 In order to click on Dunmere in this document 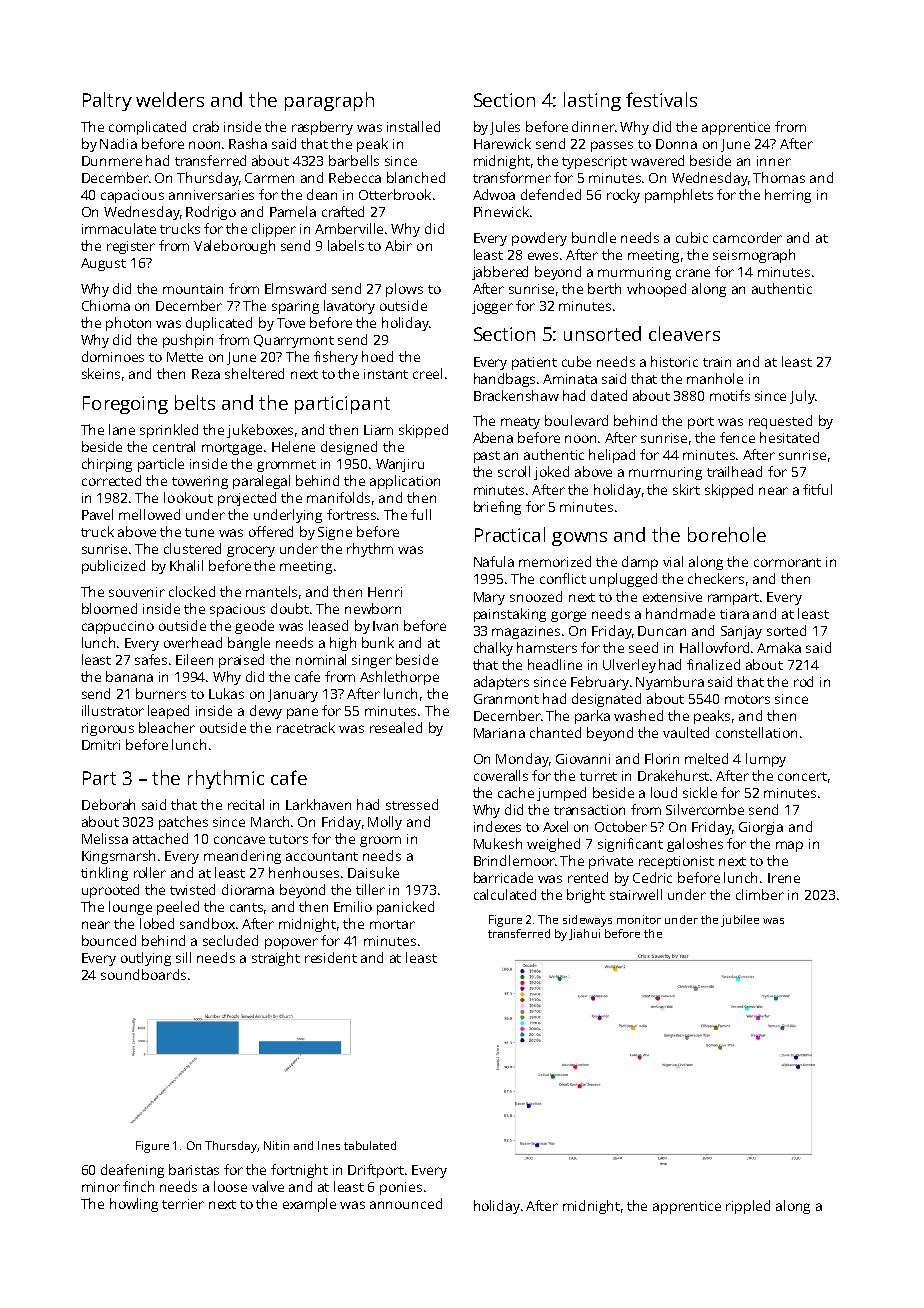, I will do `click(112, 161)`.
